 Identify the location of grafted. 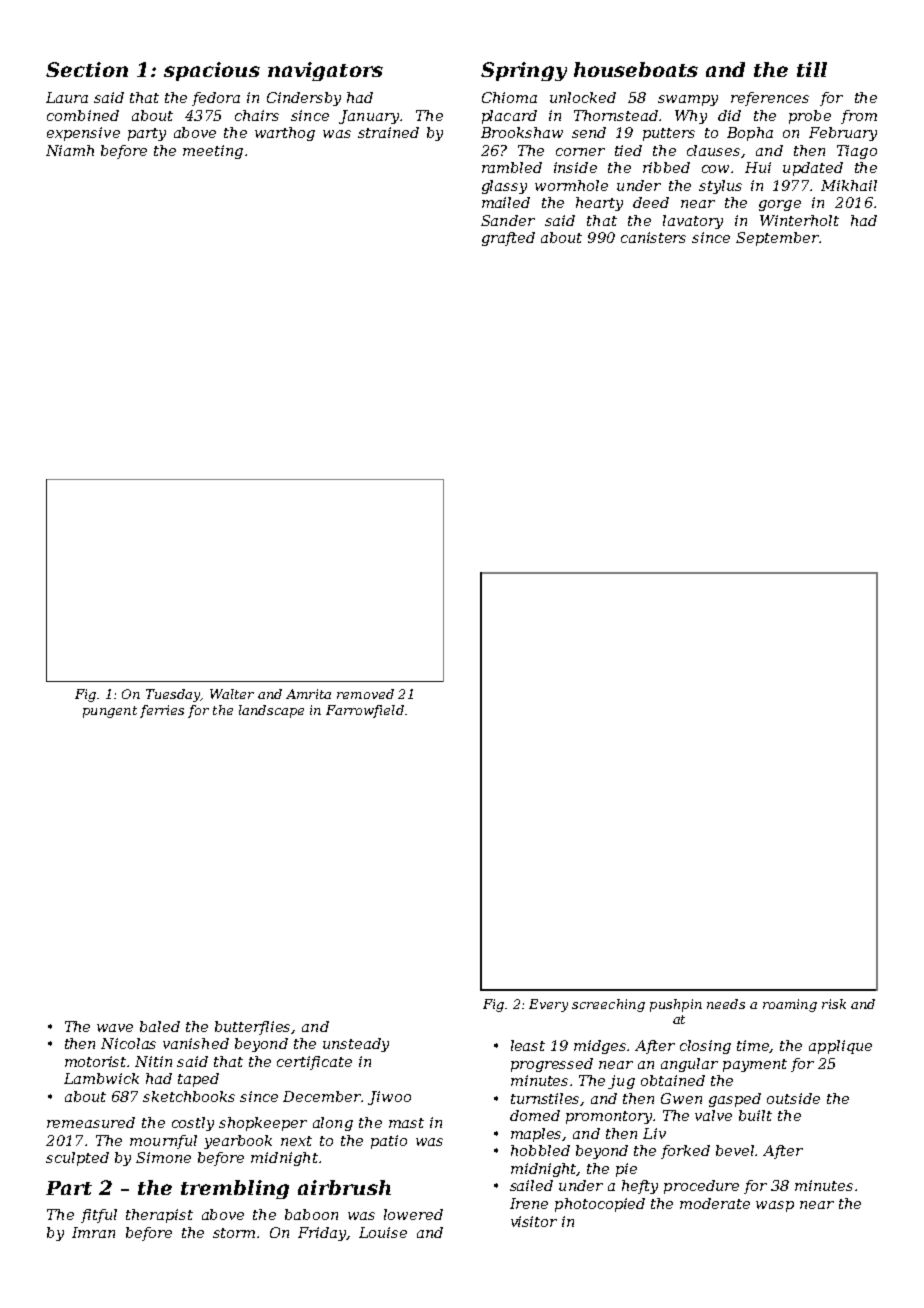
(508, 239).
